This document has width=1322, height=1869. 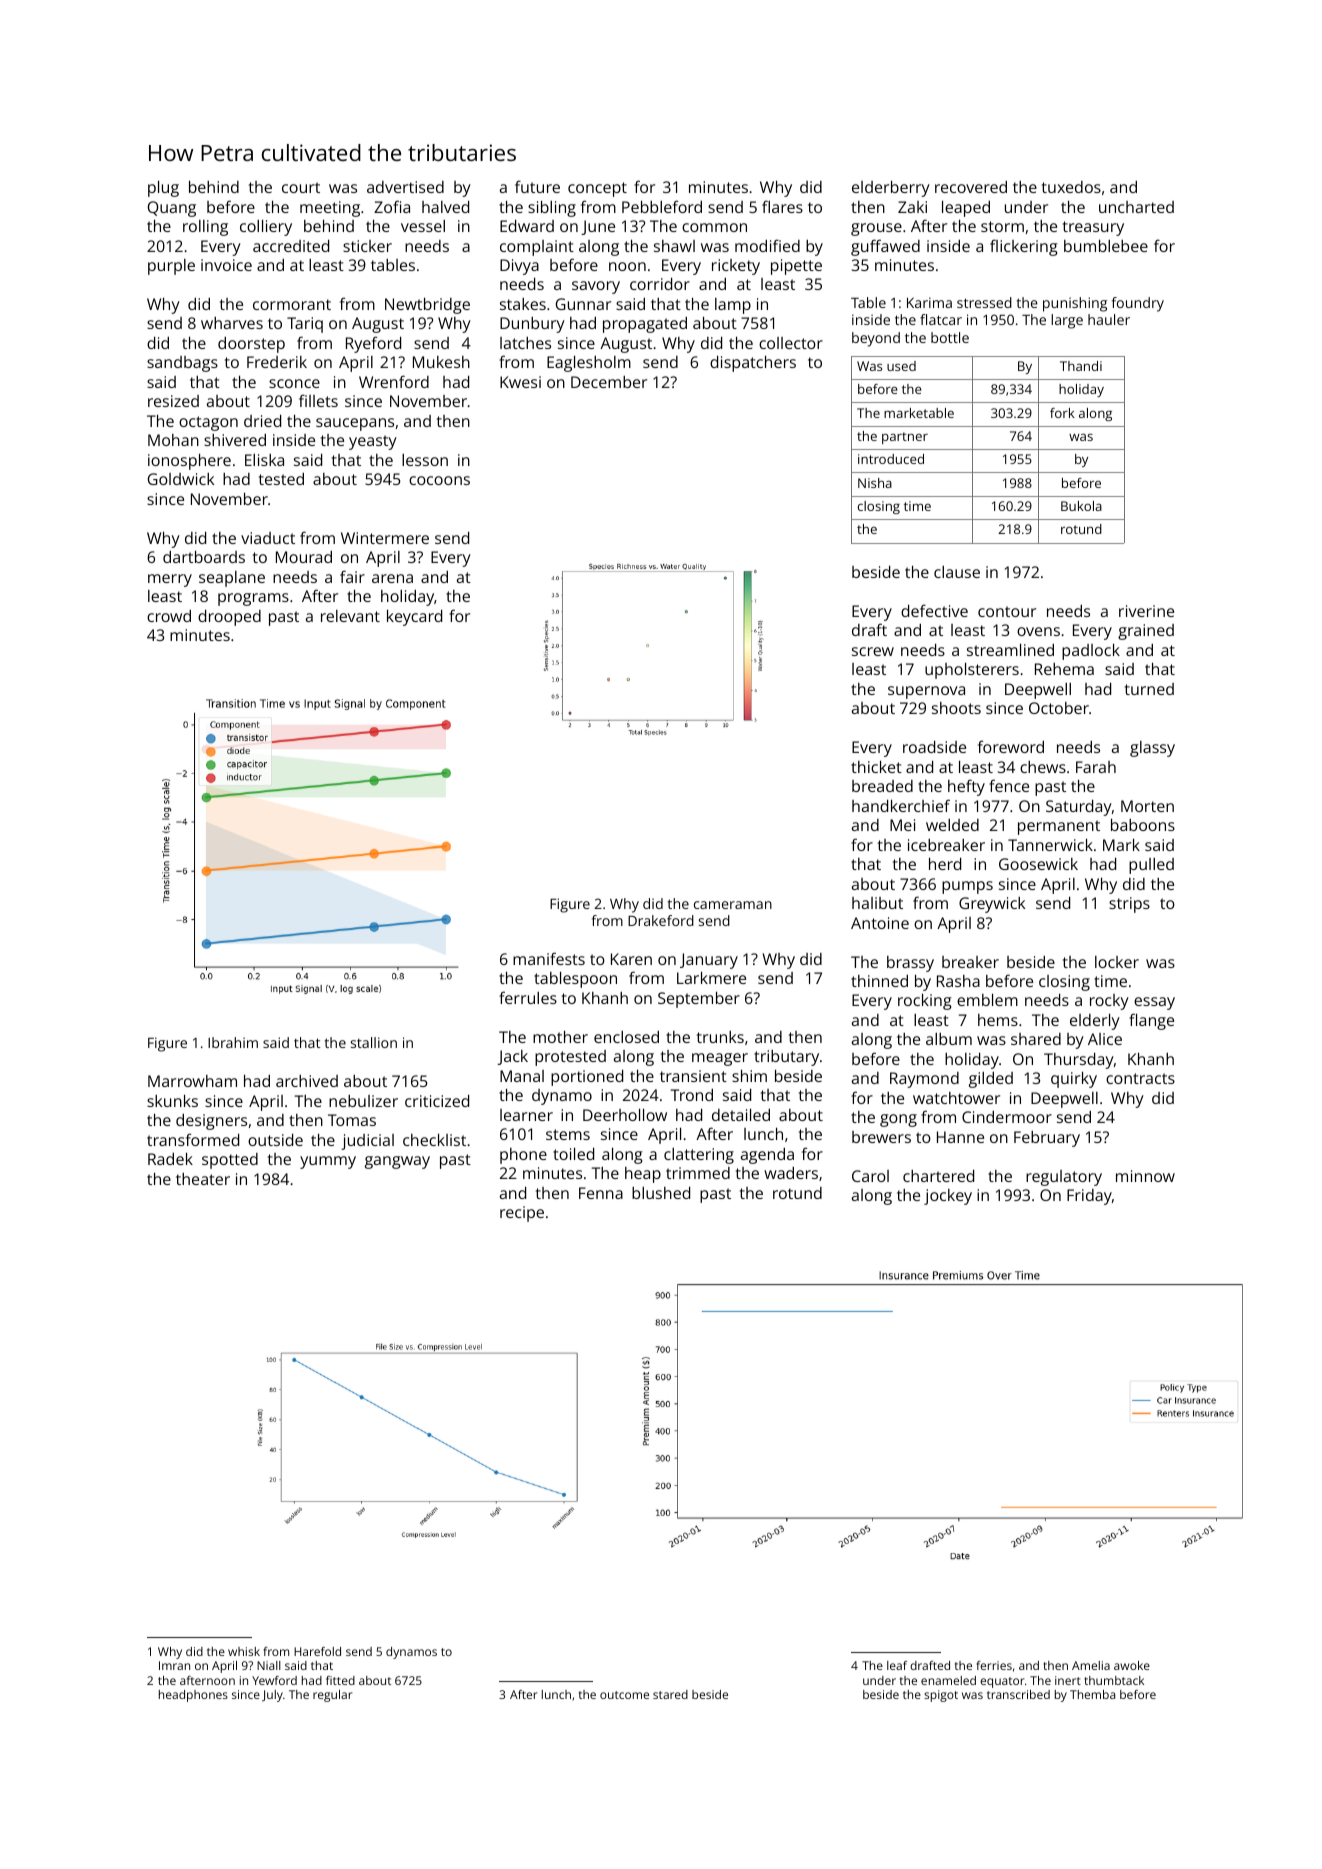 I want to click on tuxedos, so click(x=1071, y=187).
